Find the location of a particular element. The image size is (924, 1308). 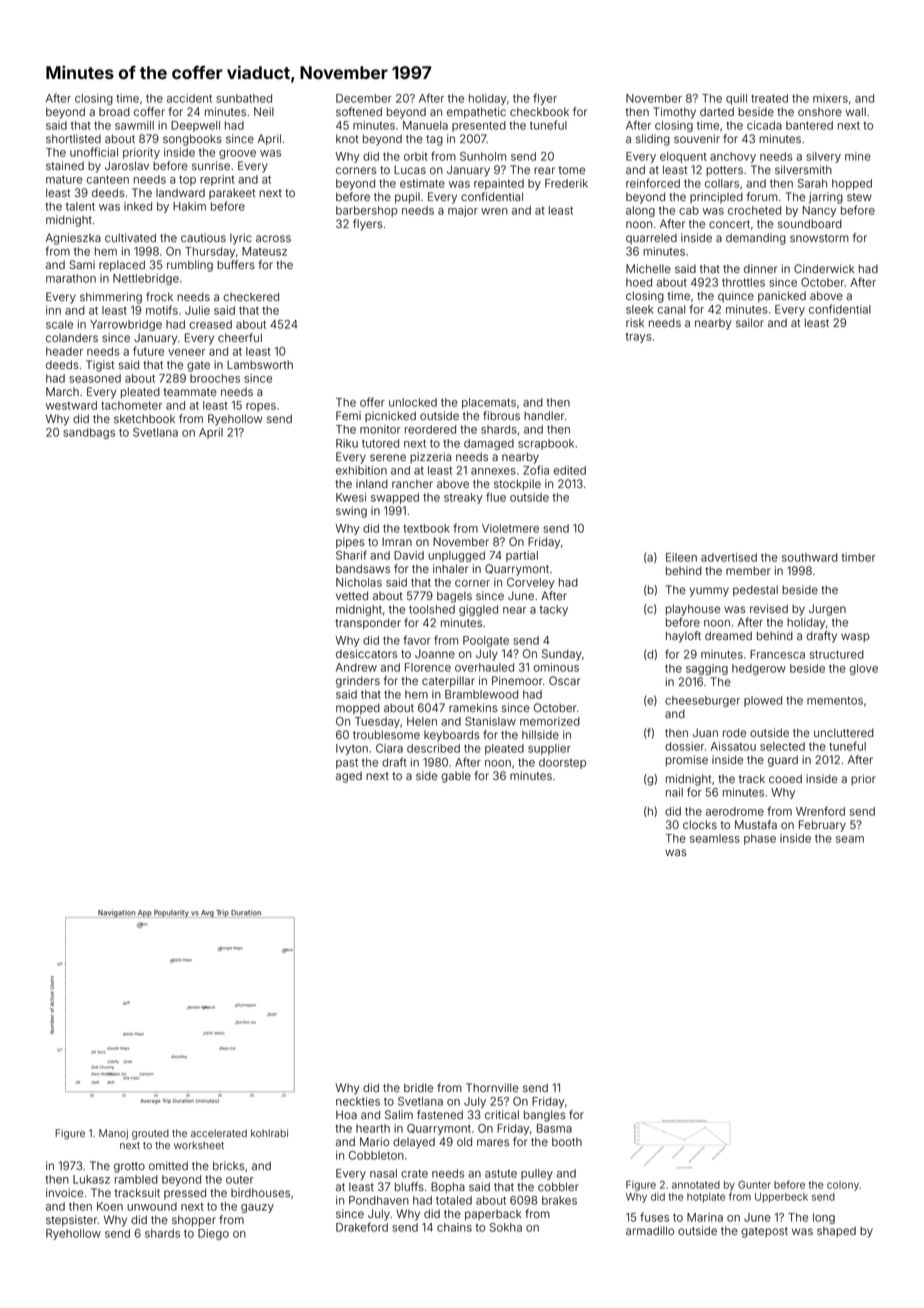

past is located at coordinates (347, 763).
